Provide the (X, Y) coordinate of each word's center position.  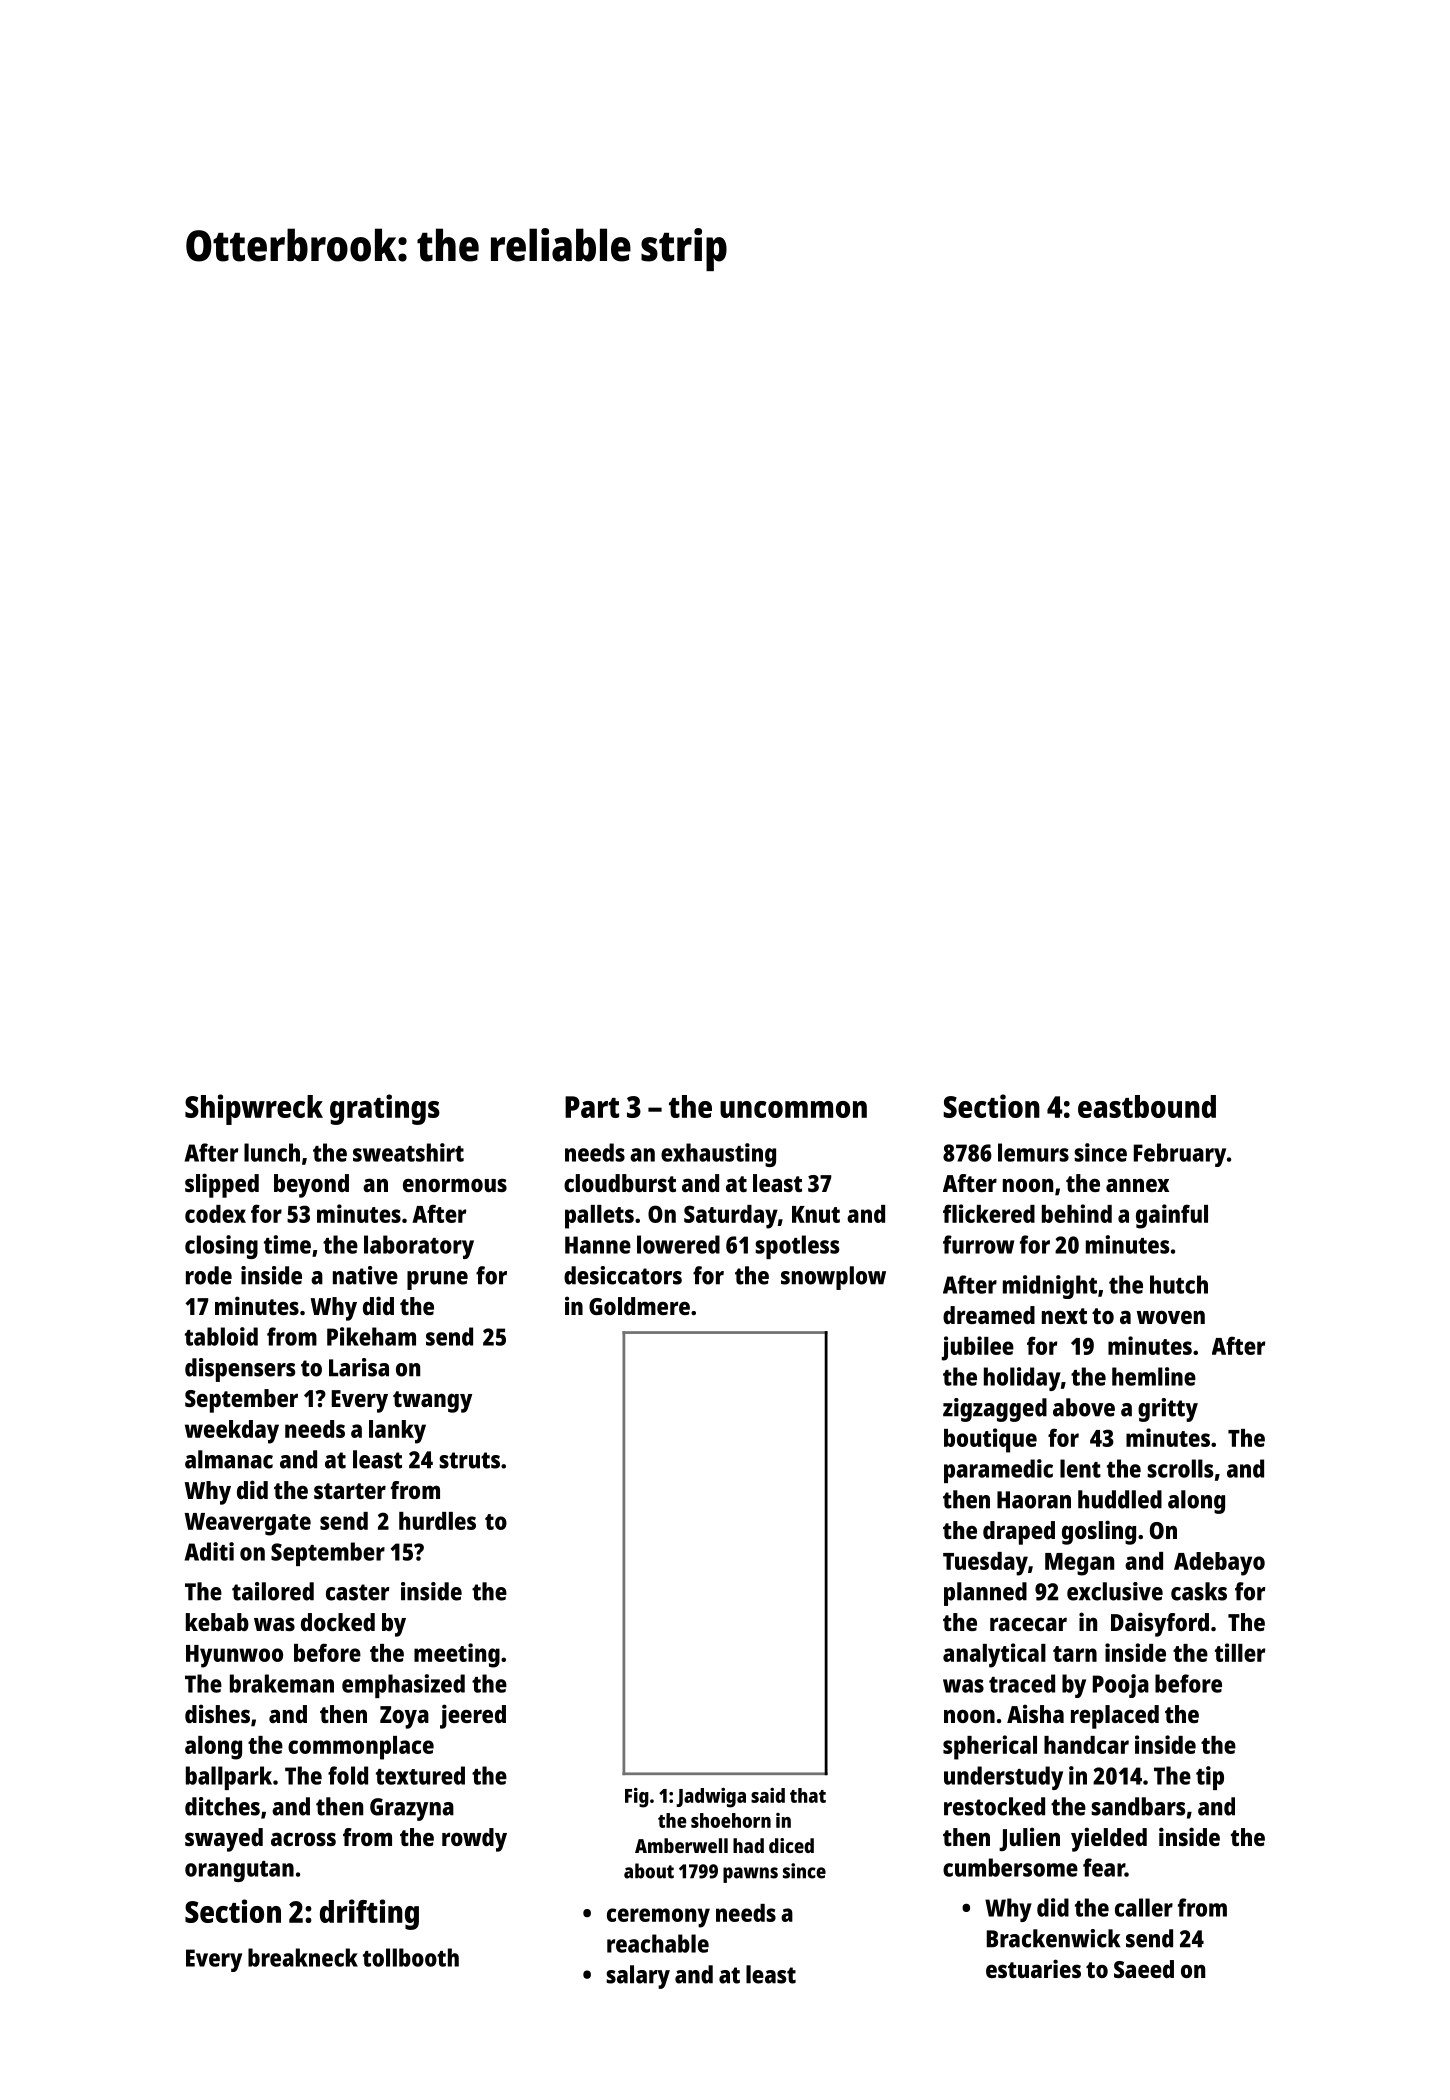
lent (1080, 1468)
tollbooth (411, 1957)
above (1084, 1407)
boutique (990, 1440)
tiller (1240, 1652)
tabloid (221, 1336)
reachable (658, 1943)
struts (469, 1460)
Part (592, 1107)
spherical (990, 1747)
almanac (229, 1459)
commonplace (361, 1748)
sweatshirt (408, 1152)
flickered (989, 1213)
